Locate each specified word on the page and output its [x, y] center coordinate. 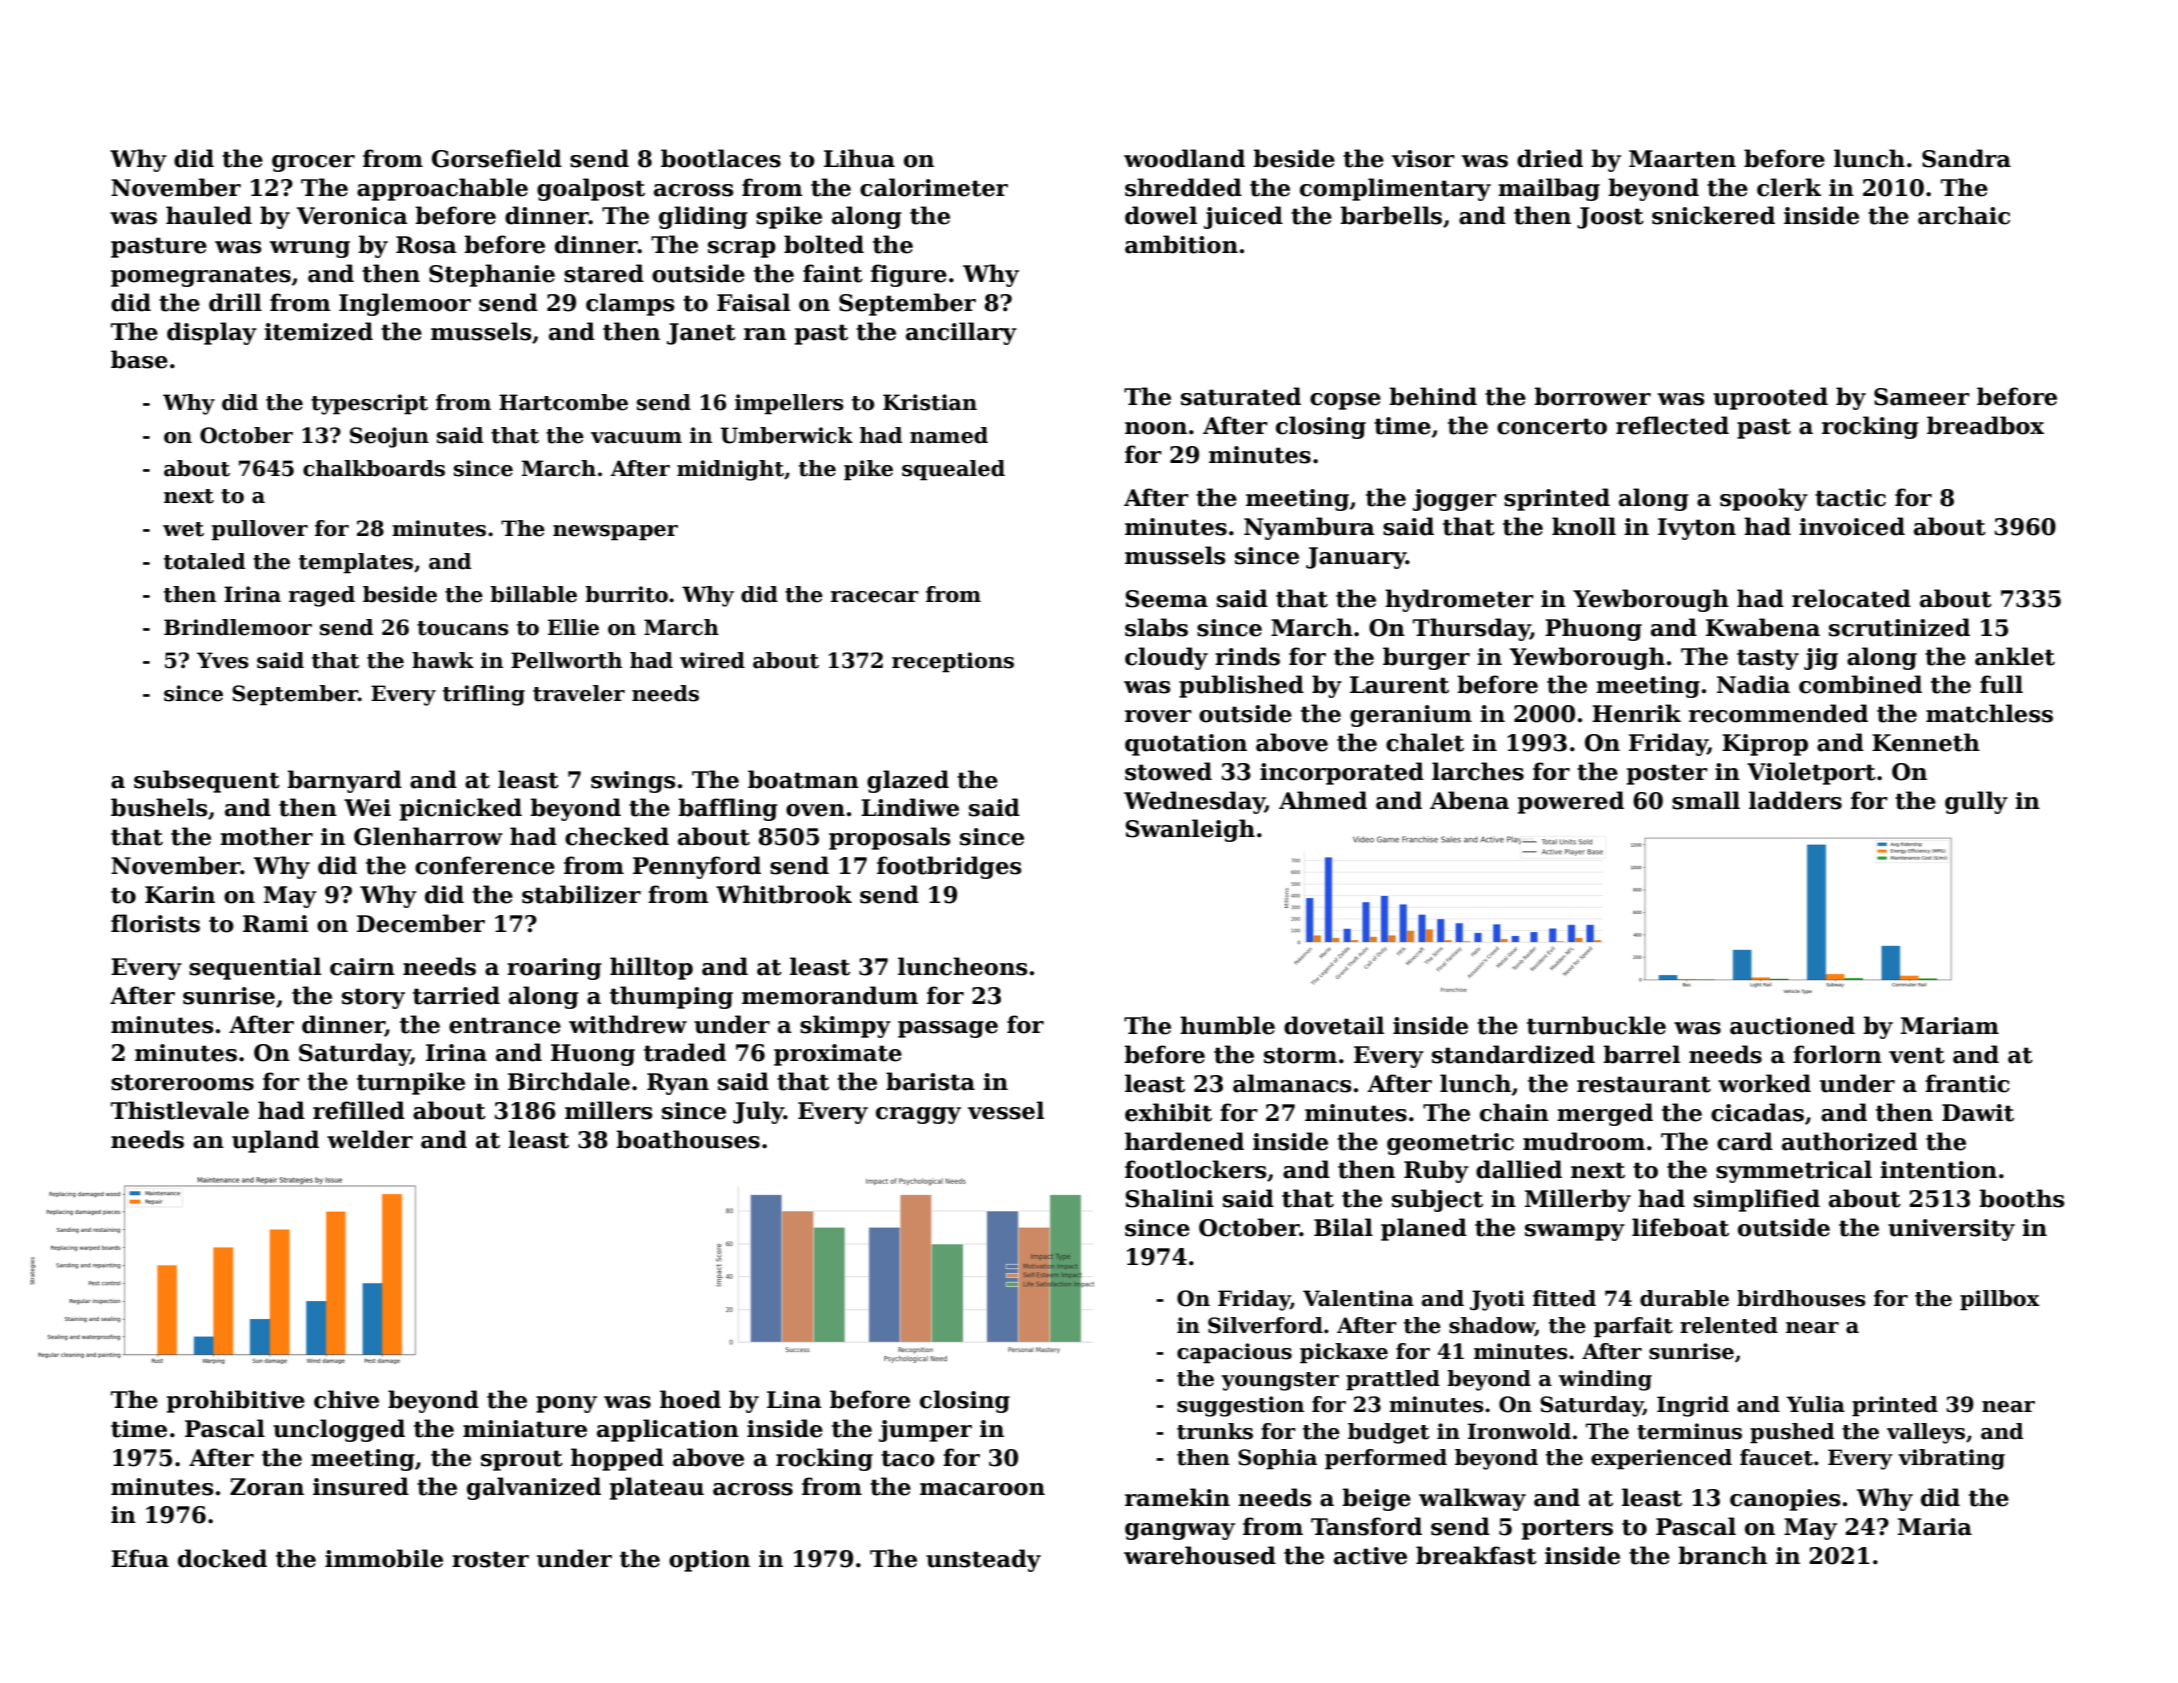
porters [1567, 1529]
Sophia [1277, 1459]
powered [1571, 802]
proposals [890, 838]
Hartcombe [563, 402]
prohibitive [236, 1401]
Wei [367, 808]
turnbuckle [1596, 1025]
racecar [875, 597]
